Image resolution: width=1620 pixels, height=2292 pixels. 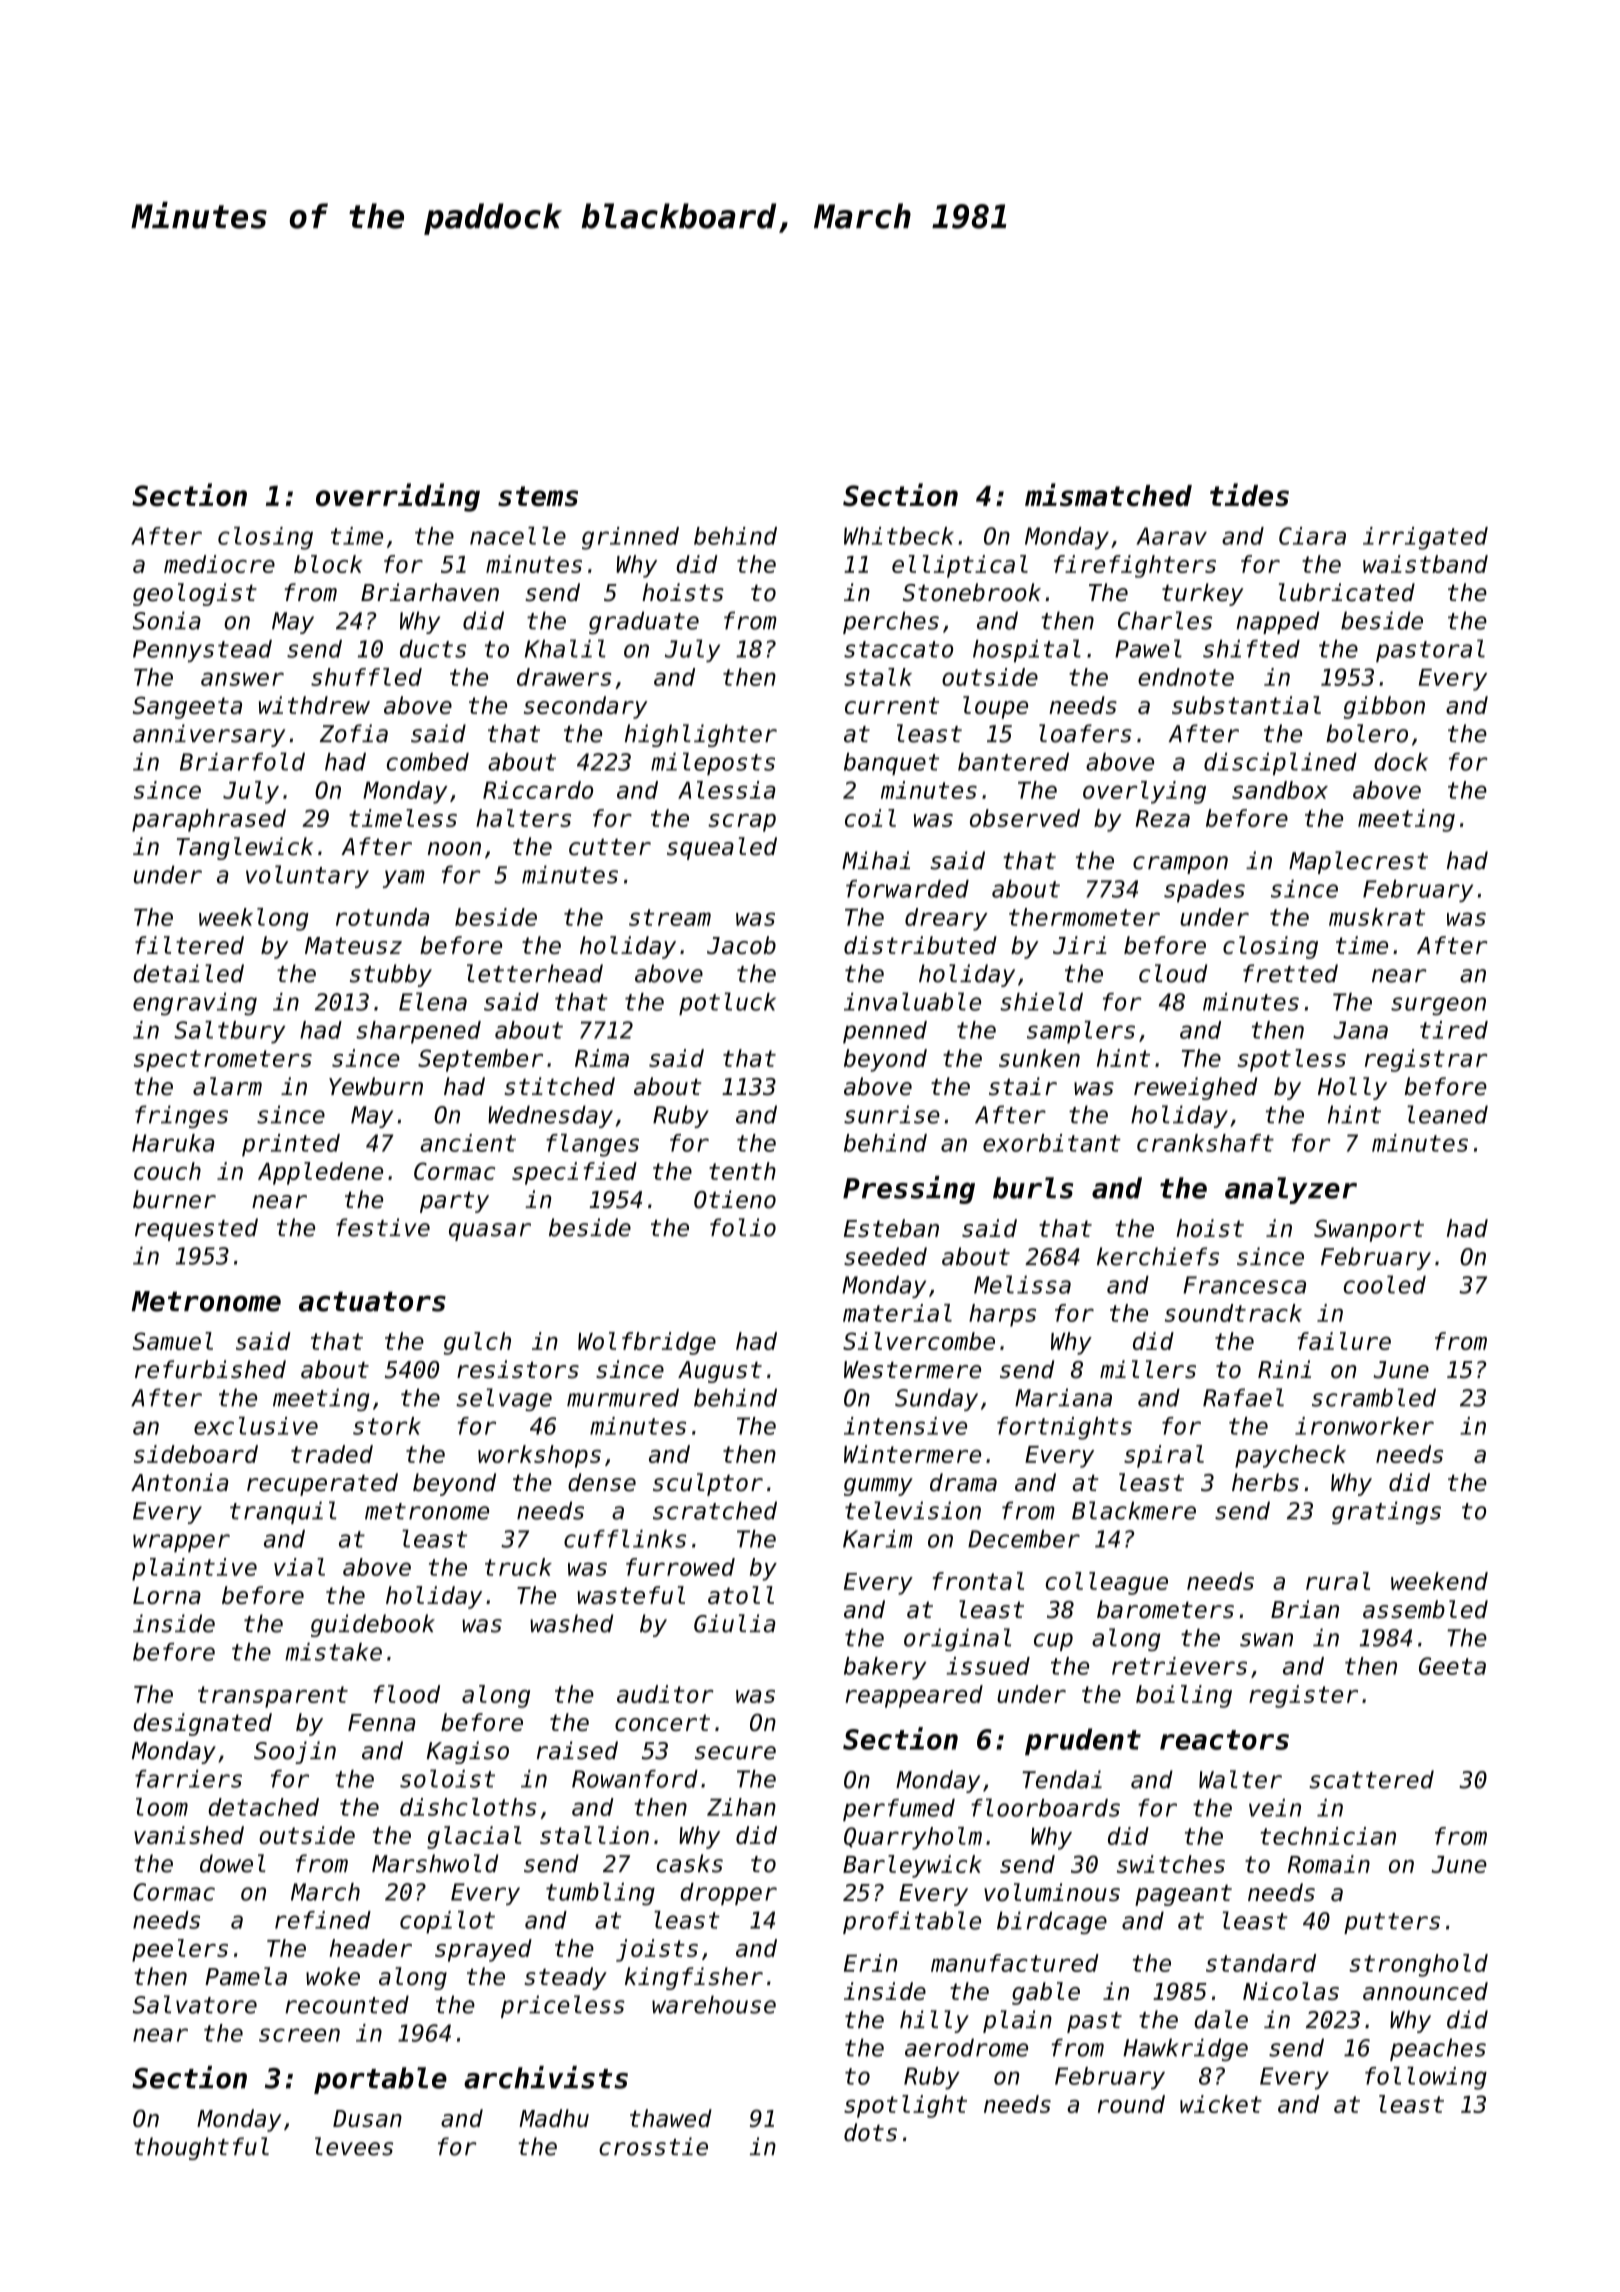 I want to click on distributed, so click(x=920, y=945).
